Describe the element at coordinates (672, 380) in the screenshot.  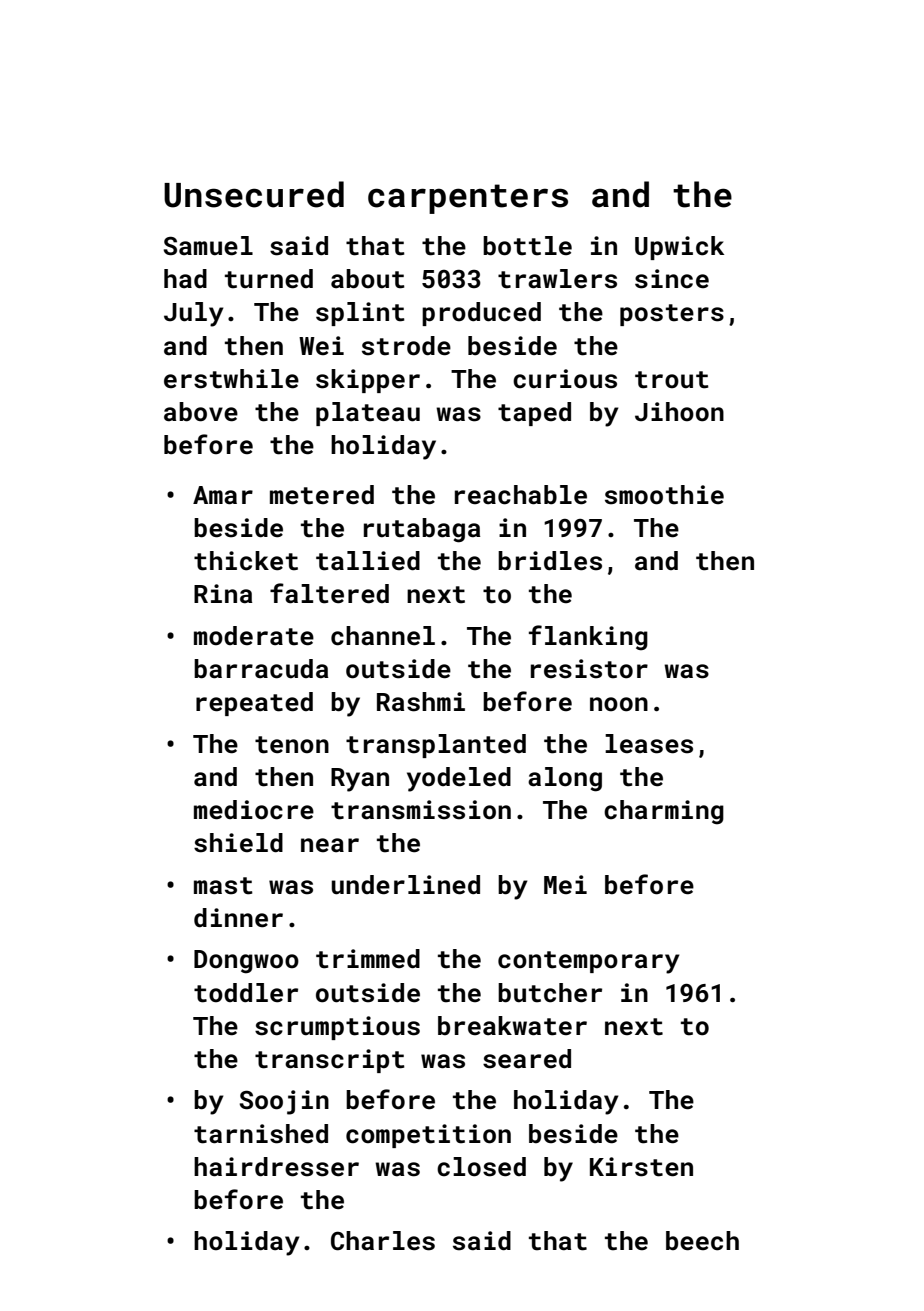
I see `trout` at that location.
